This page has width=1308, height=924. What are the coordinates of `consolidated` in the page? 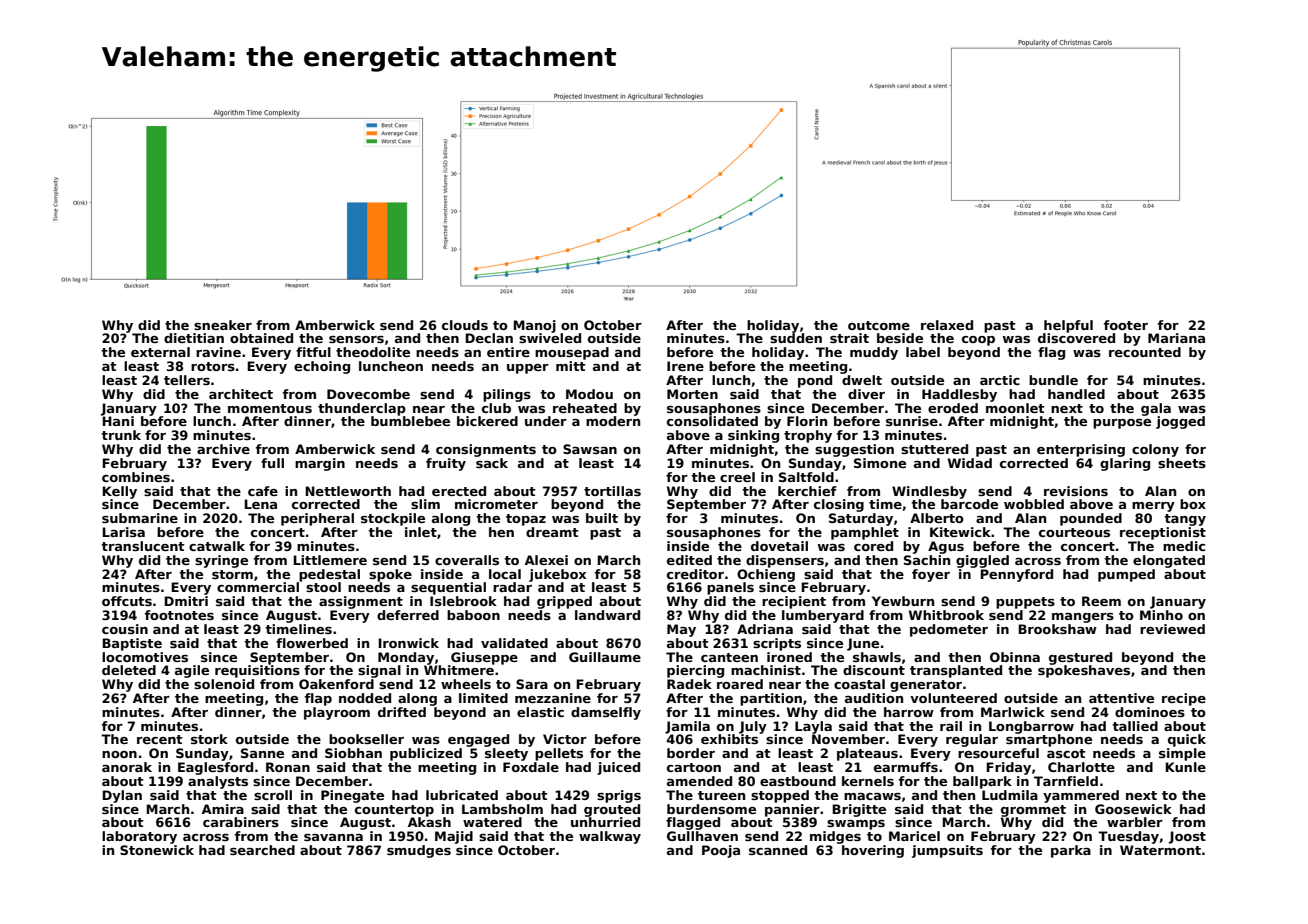 It's located at (712, 421).
